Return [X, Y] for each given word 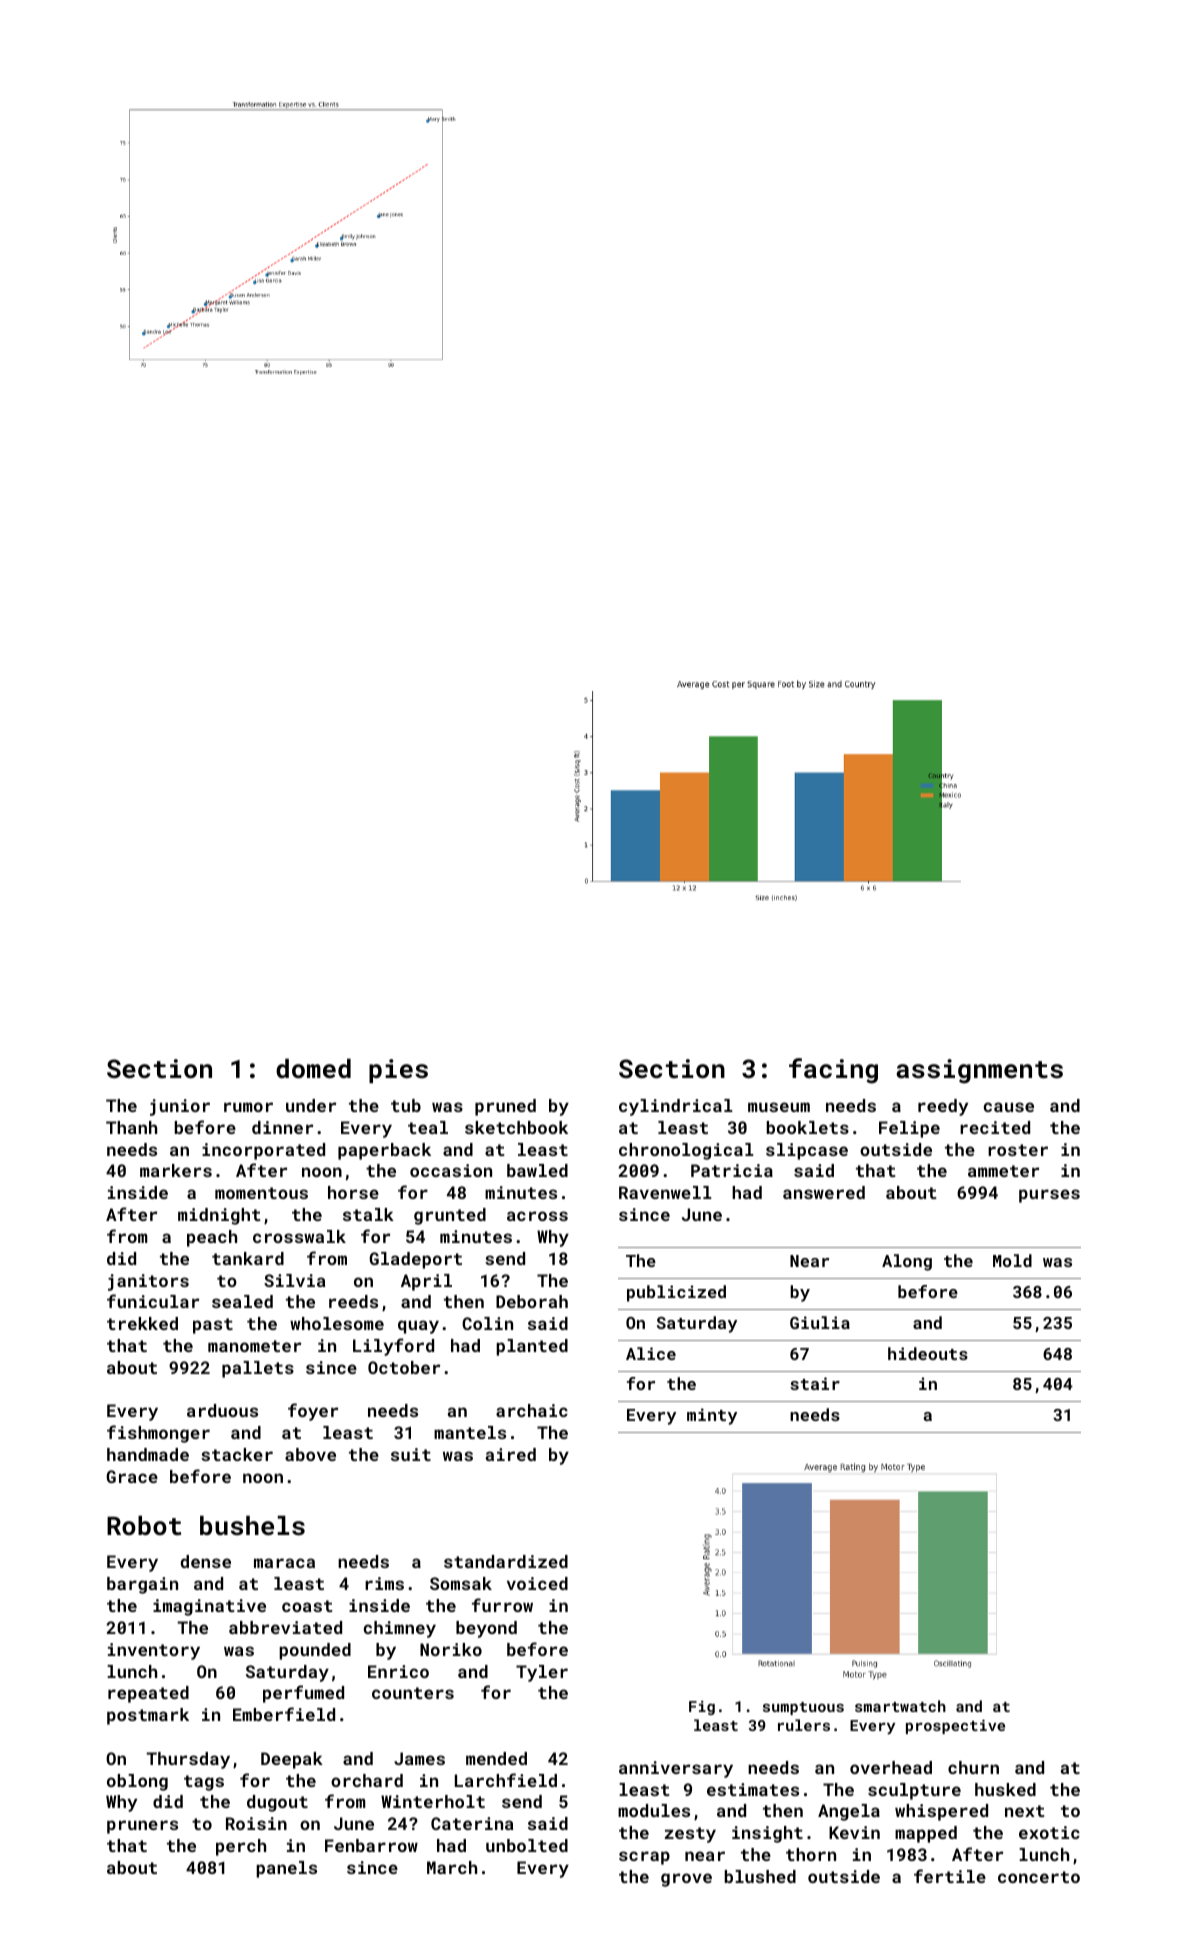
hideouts [928, 1353]
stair [815, 1383]
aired [511, 1454]
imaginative [209, 1607]
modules [654, 1810]
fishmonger [158, 1434]
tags [204, 1783]
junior [180, 1107]
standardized [506, 1561]
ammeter [1003, 1171]
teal [428, 1127]
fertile [950, 1876]
